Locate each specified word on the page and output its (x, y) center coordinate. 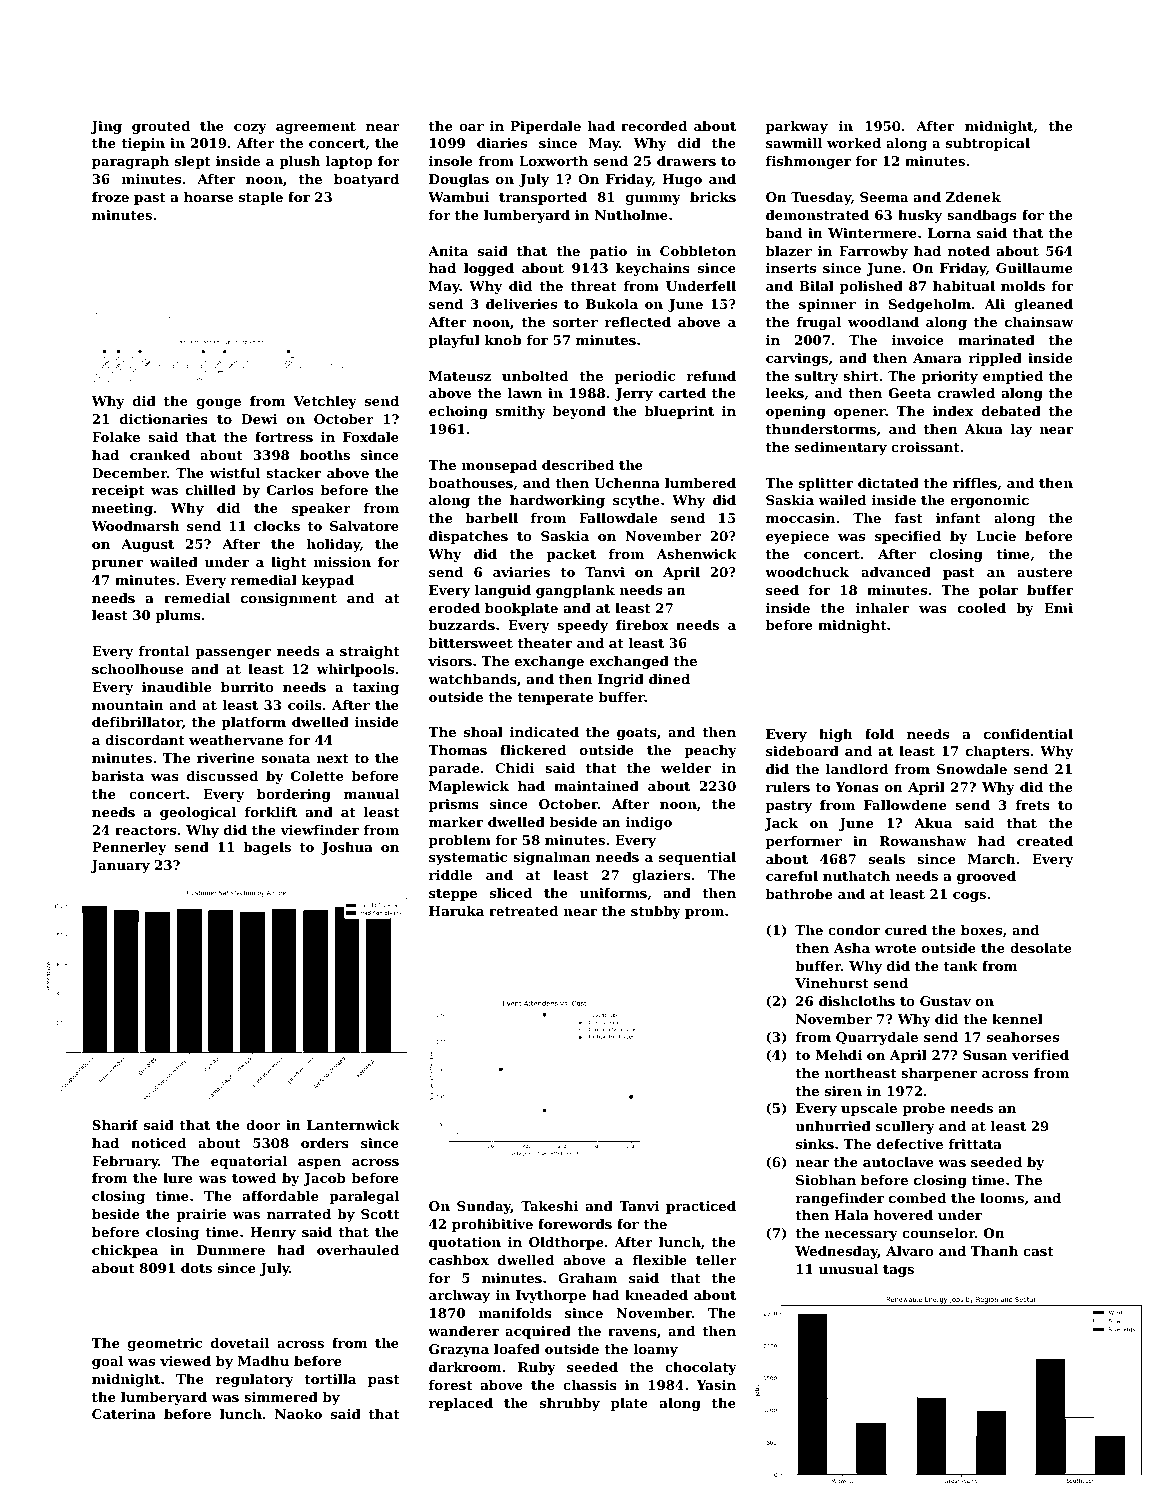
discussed (222, 776)
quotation (465, 1243)
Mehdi (838, 1055)
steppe (453, 895)
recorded (654, 126)
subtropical (988, 144)
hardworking (557, 501)
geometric (165, 1344)
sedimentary (841, 448)
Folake (116, 437)
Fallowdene (905, 805)
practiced (701, 1207)
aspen (319, 1164)
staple (261, 198)
